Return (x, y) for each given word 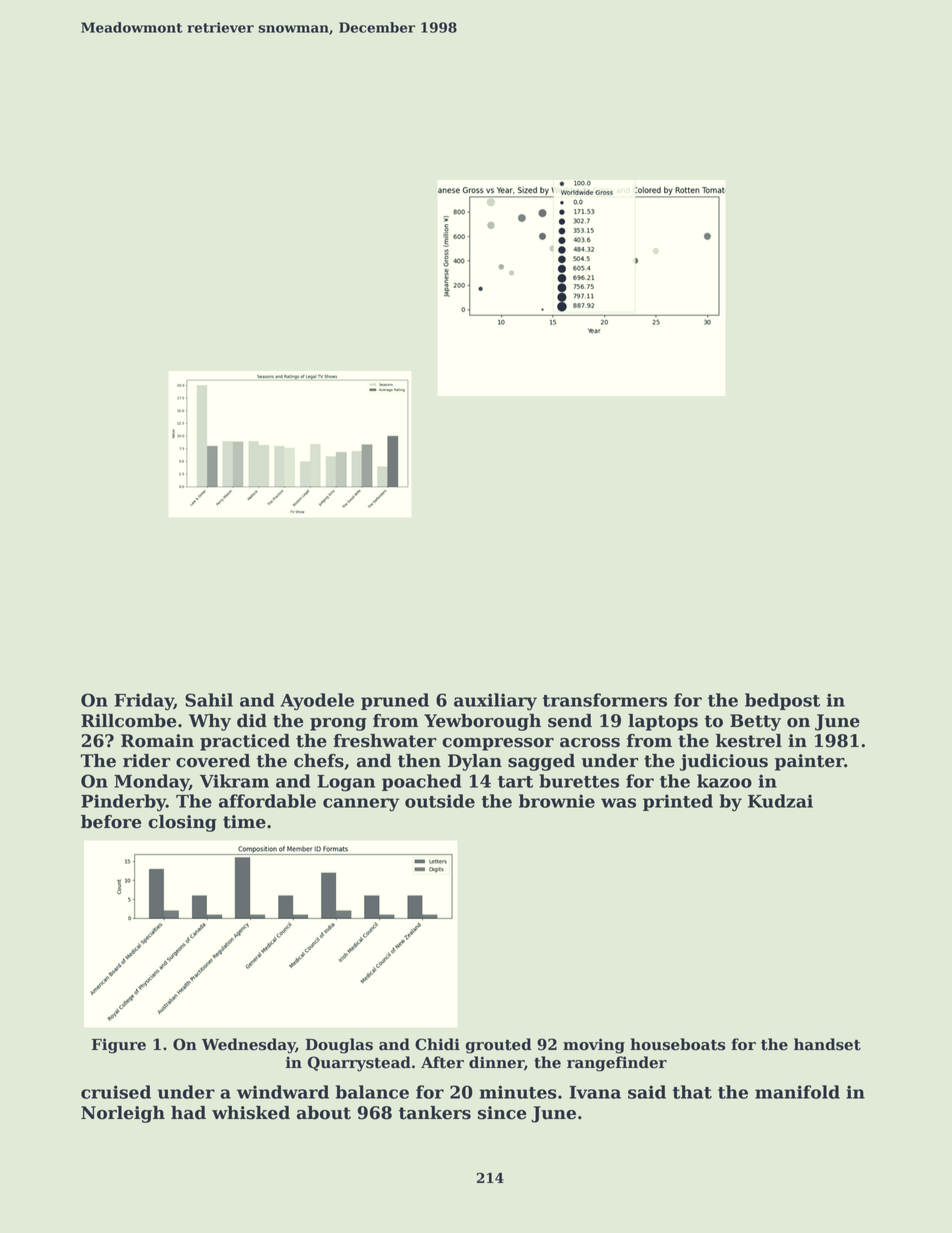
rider (147, 761)
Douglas (339, 1046)
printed (678, 802)
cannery (361, 805)
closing (182, 823)
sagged (541, 762)
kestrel (749, 741)
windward (283, 1092)
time (244, 822)
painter (809, 762)
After (442, 1062)
